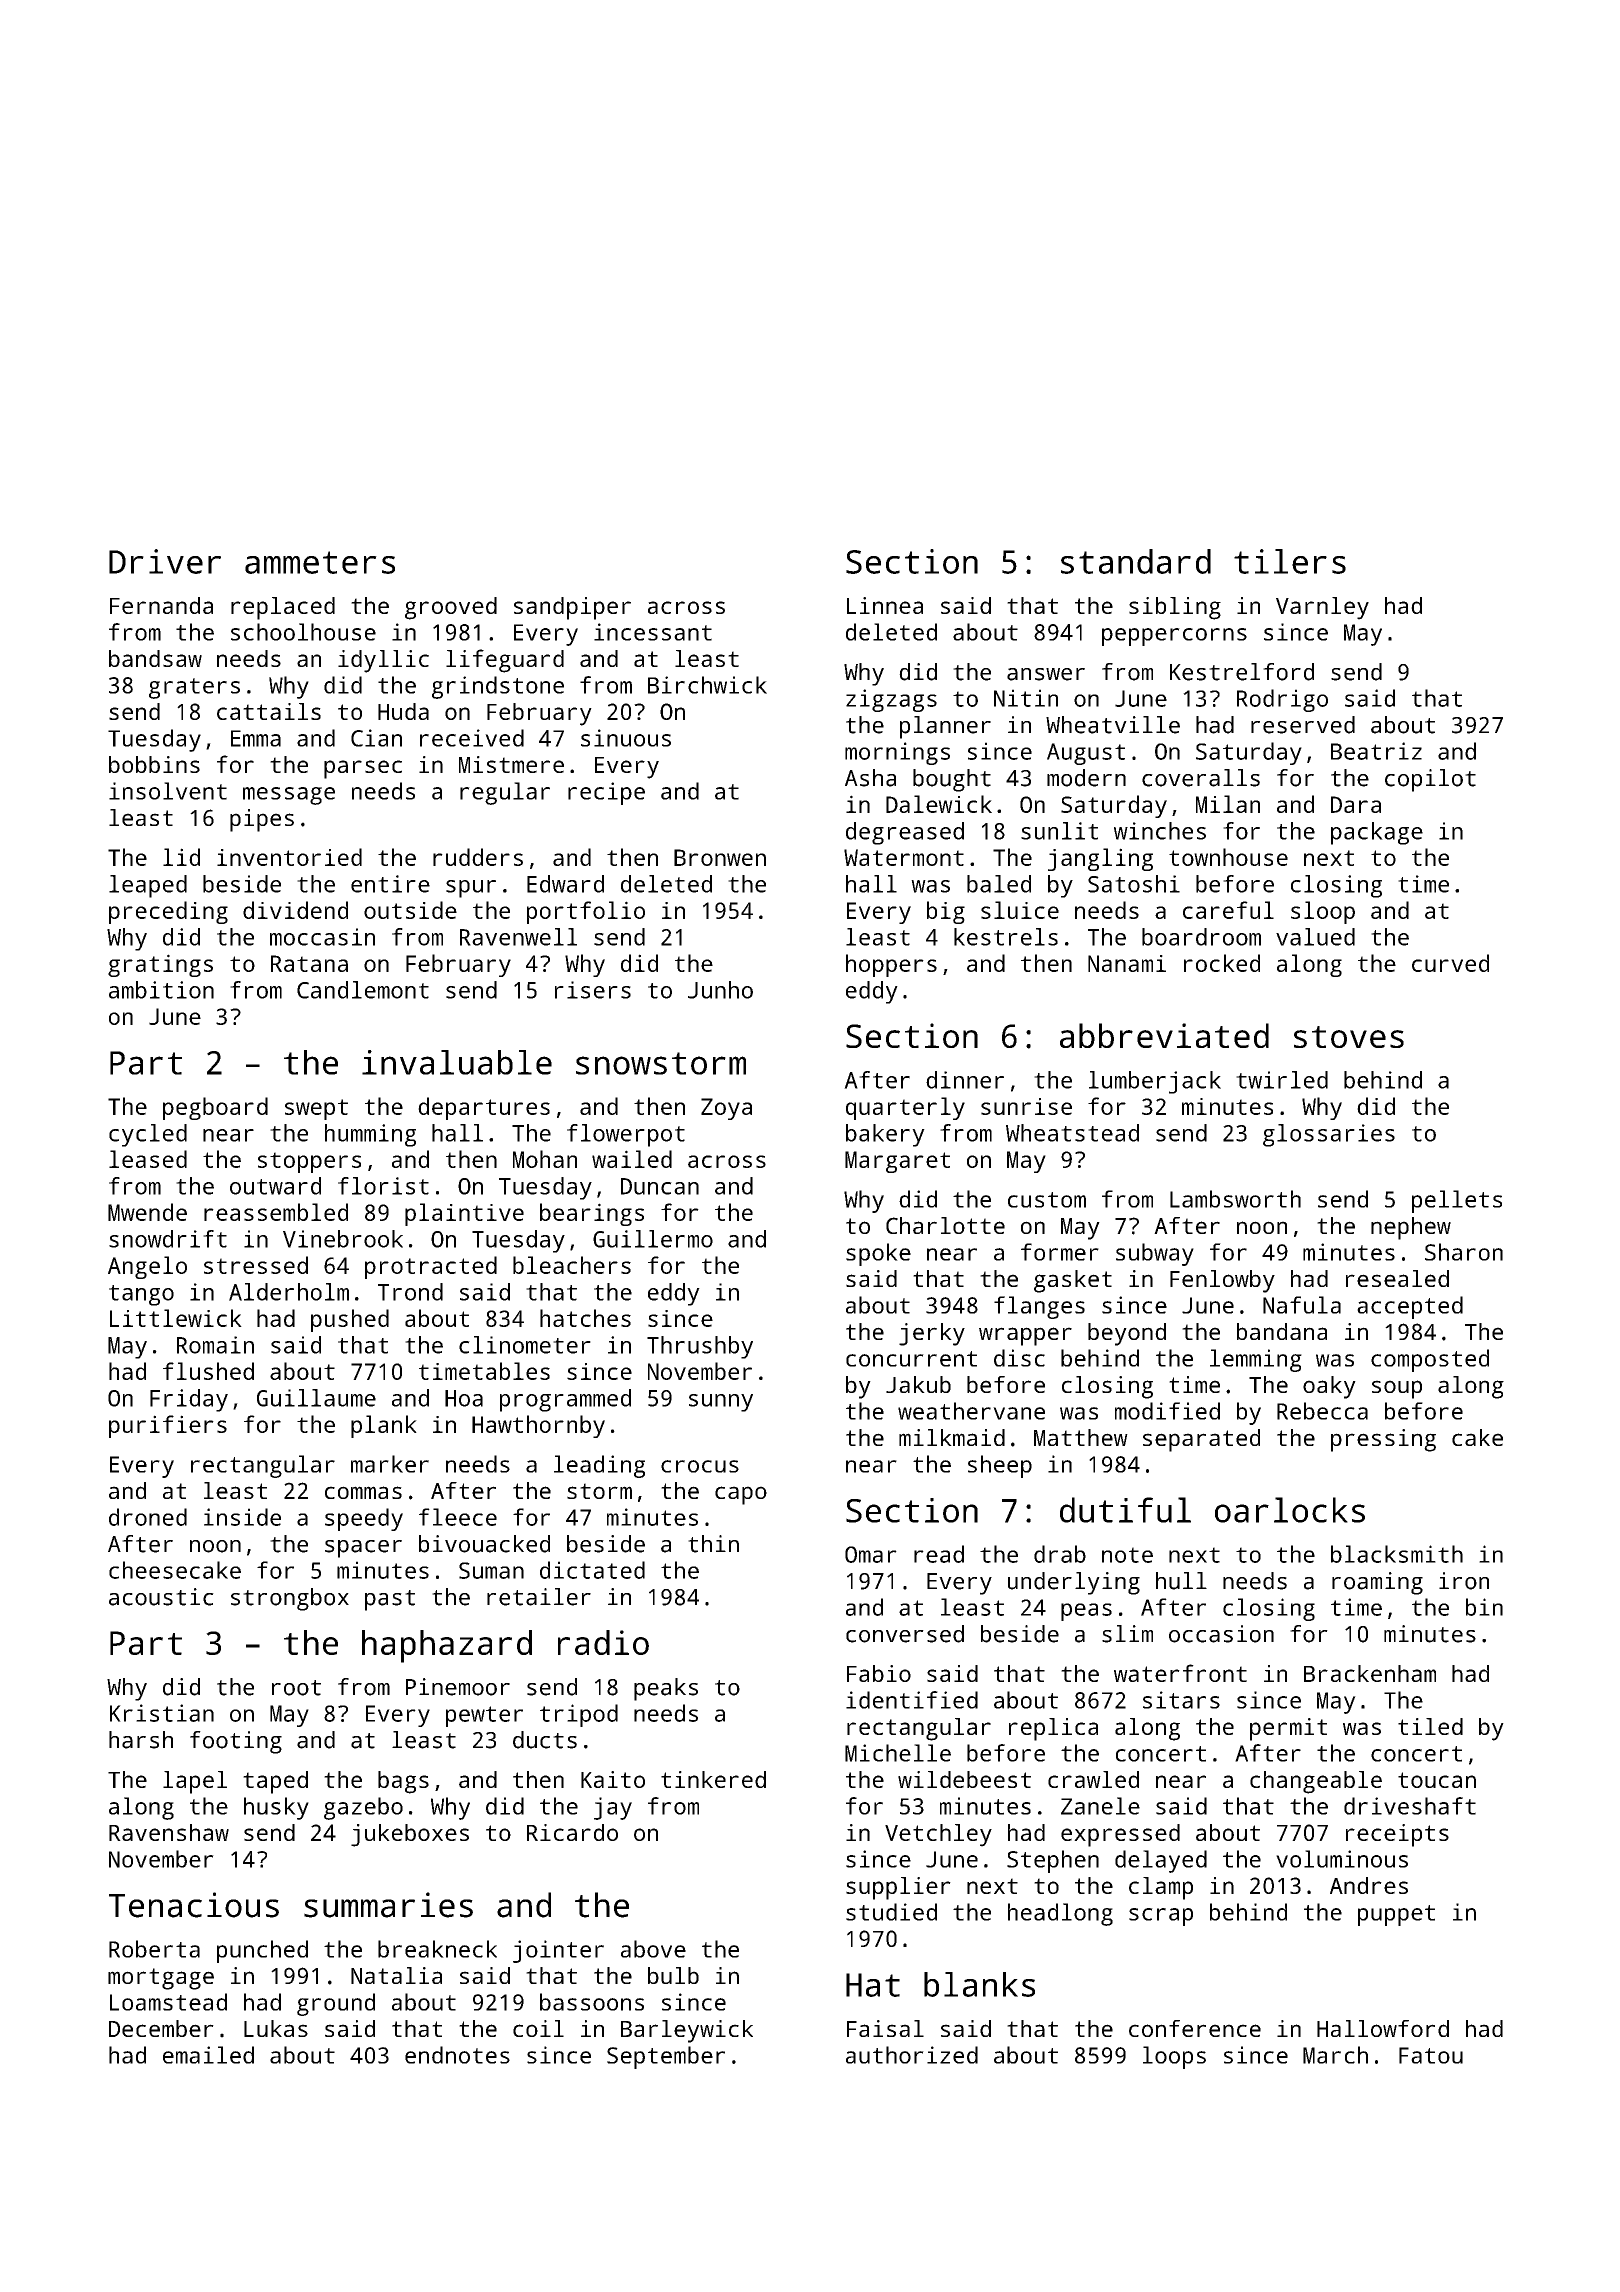  I want to click on September, so click(666, 2057).
